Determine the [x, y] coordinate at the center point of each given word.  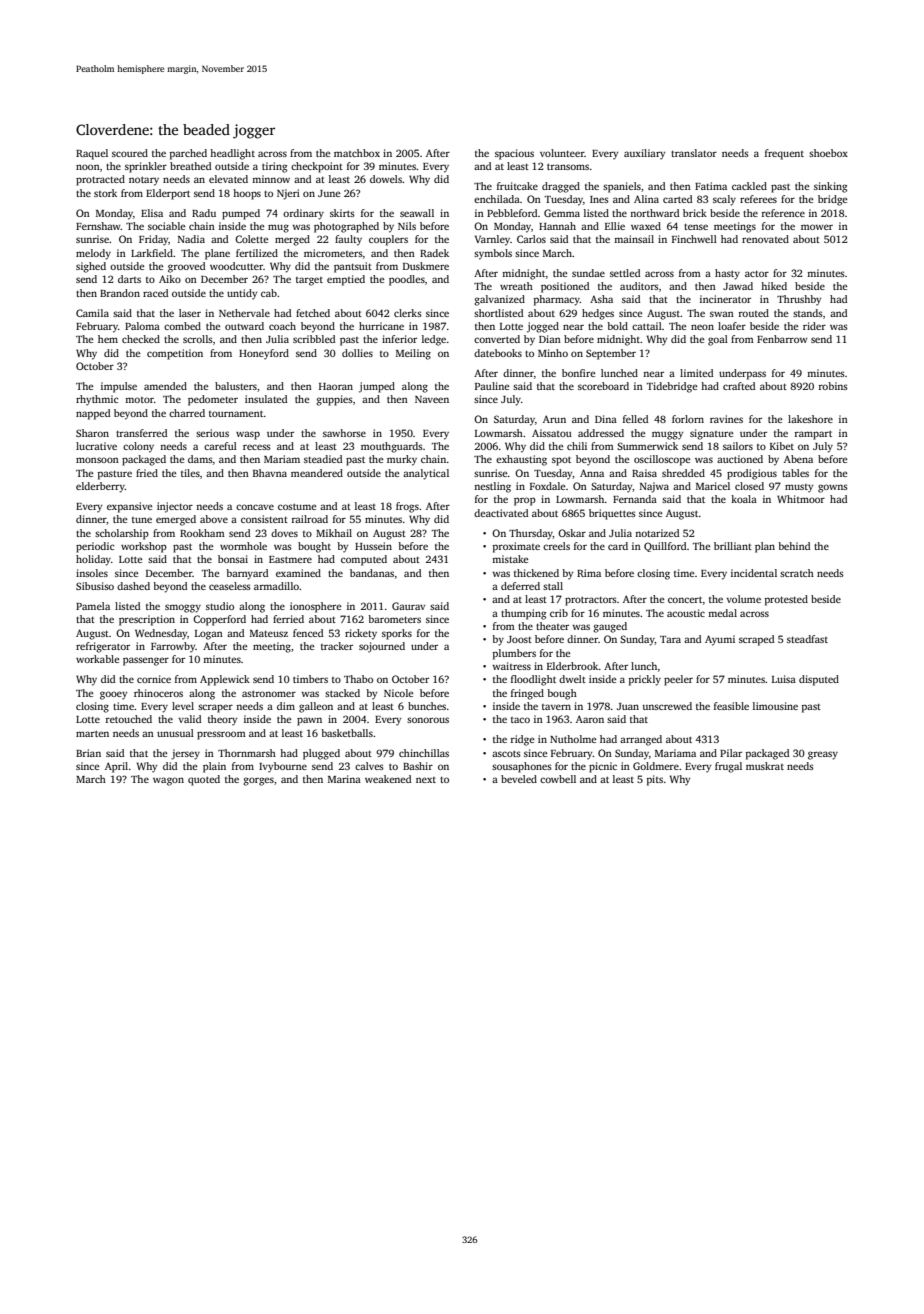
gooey [113, 695]
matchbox [357, 153]
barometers [394, 619]
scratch [797, 573]
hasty [727, 274]
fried [147, 473]
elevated [228, 179]
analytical [426, 474]
